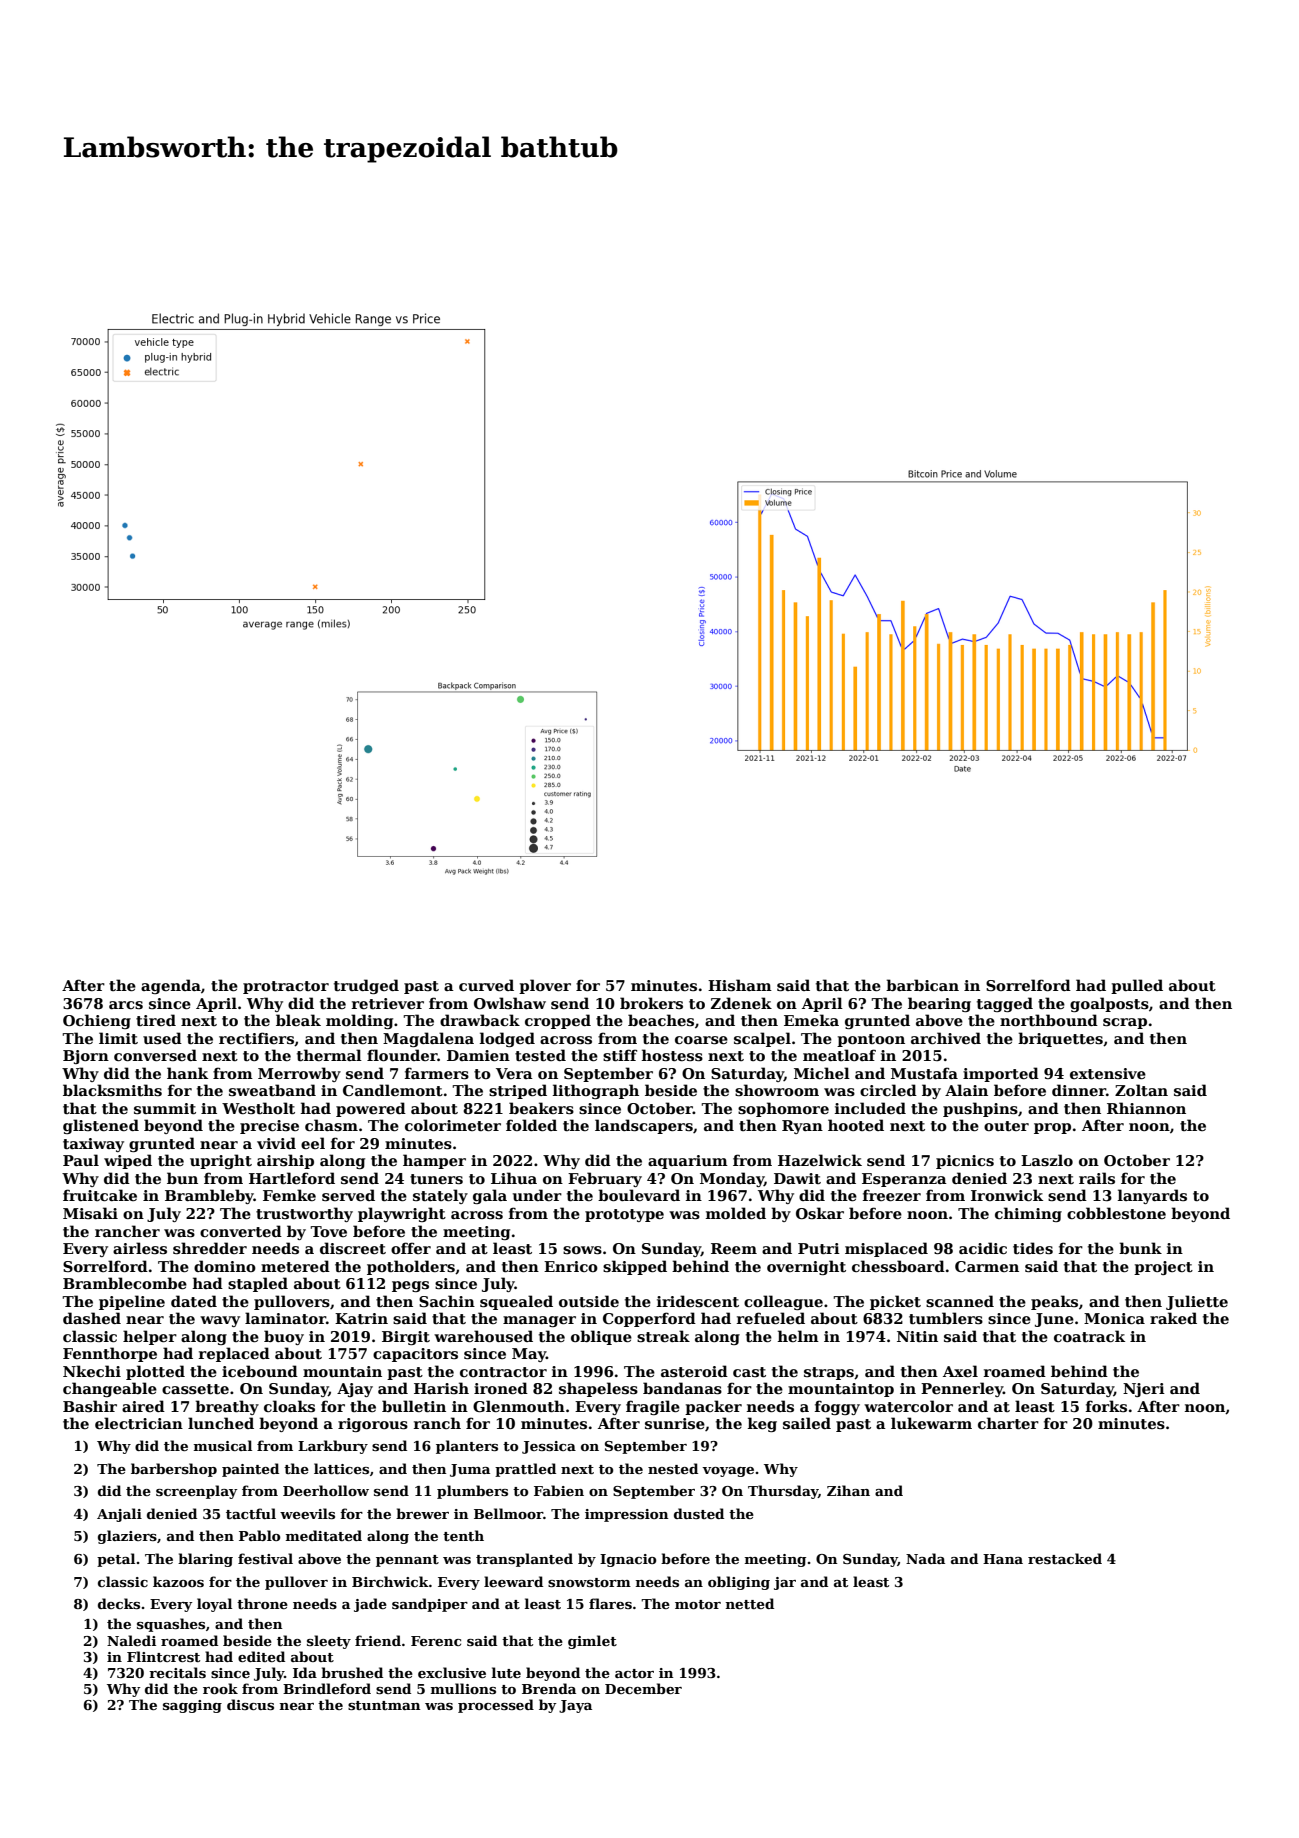 Image resolution: width=1299 pixels, height=1838 pixels. Describe the element at coordinates (272, 1090) in the screenshot. I see `sweatband` at that location.
